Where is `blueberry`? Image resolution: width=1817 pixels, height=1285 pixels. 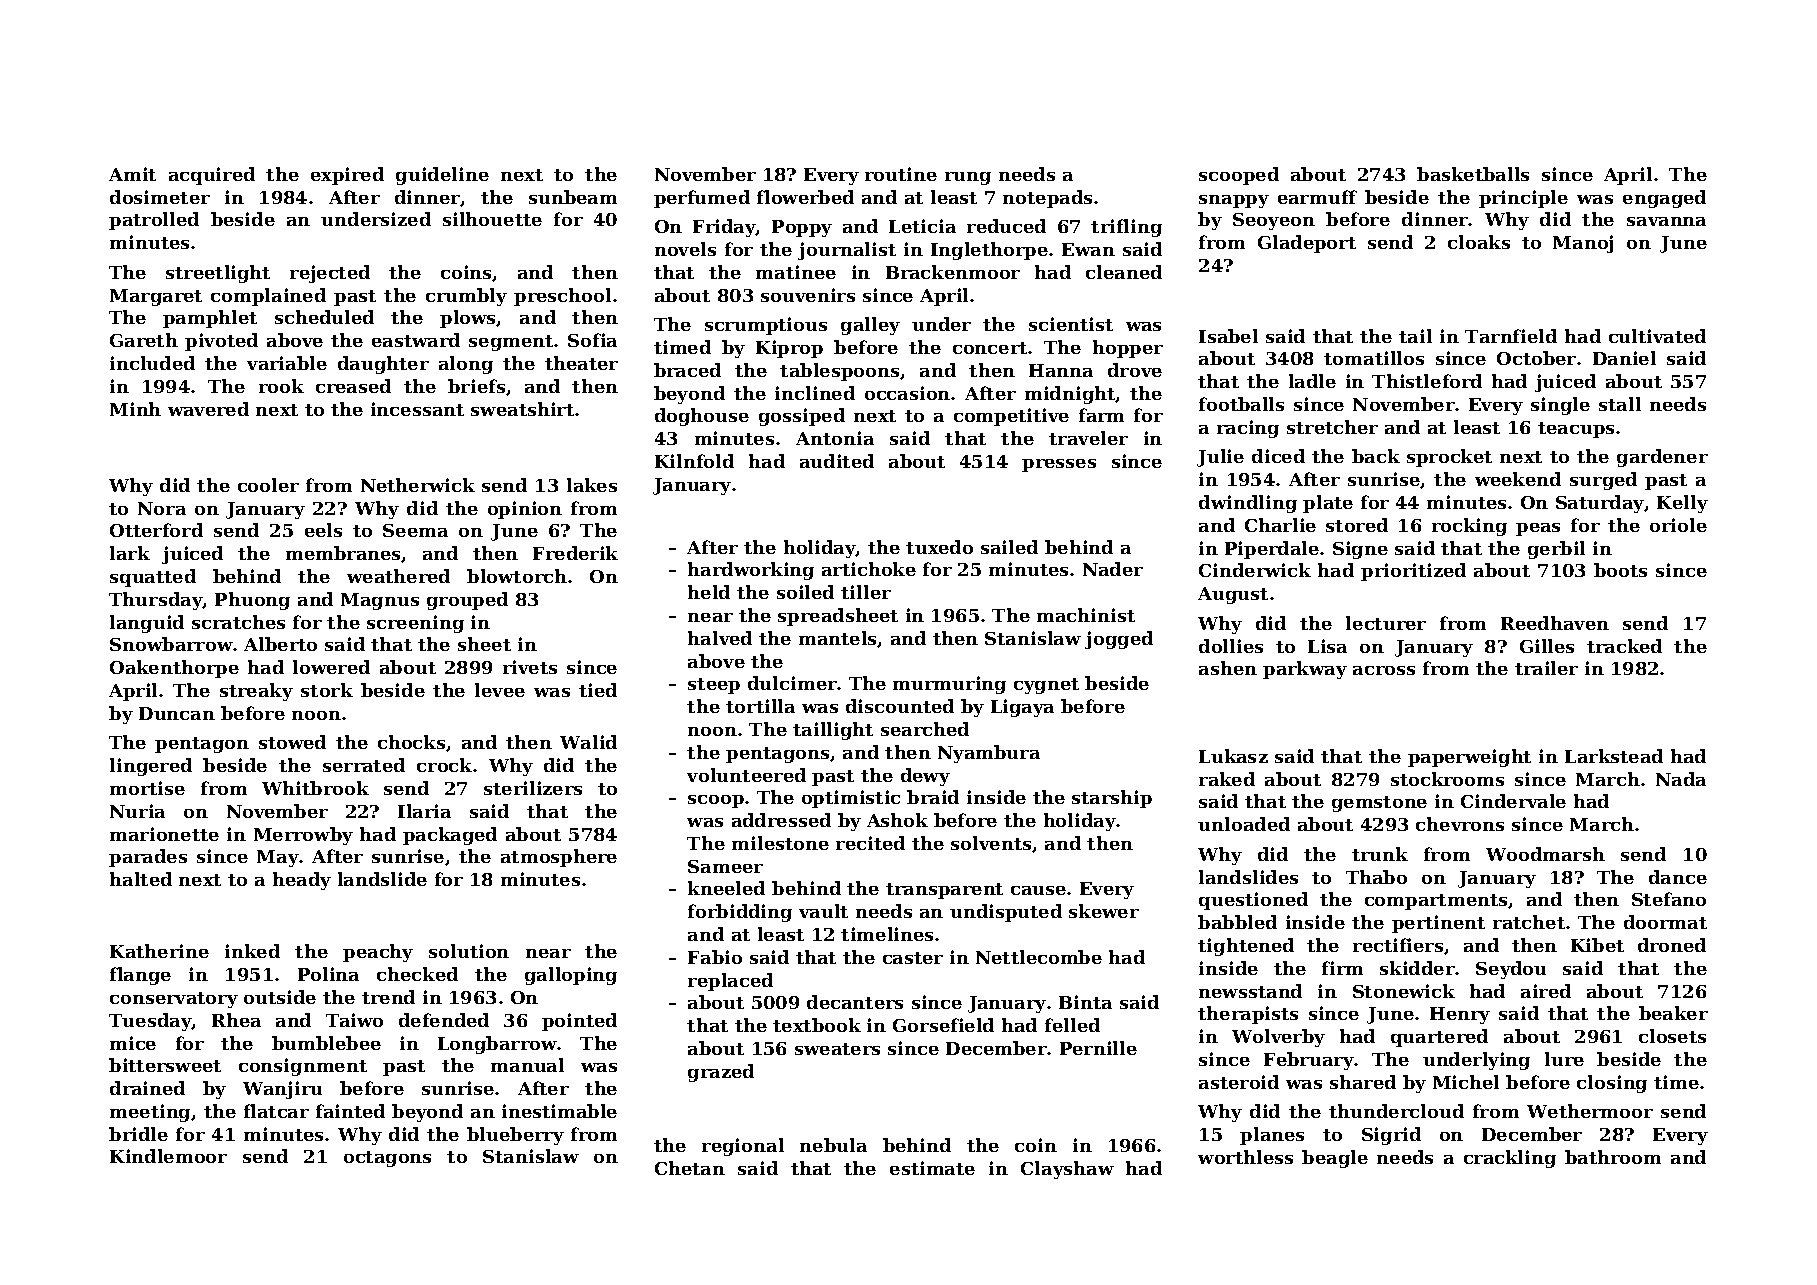 blueberry is located at coordinates (515, 1136).
